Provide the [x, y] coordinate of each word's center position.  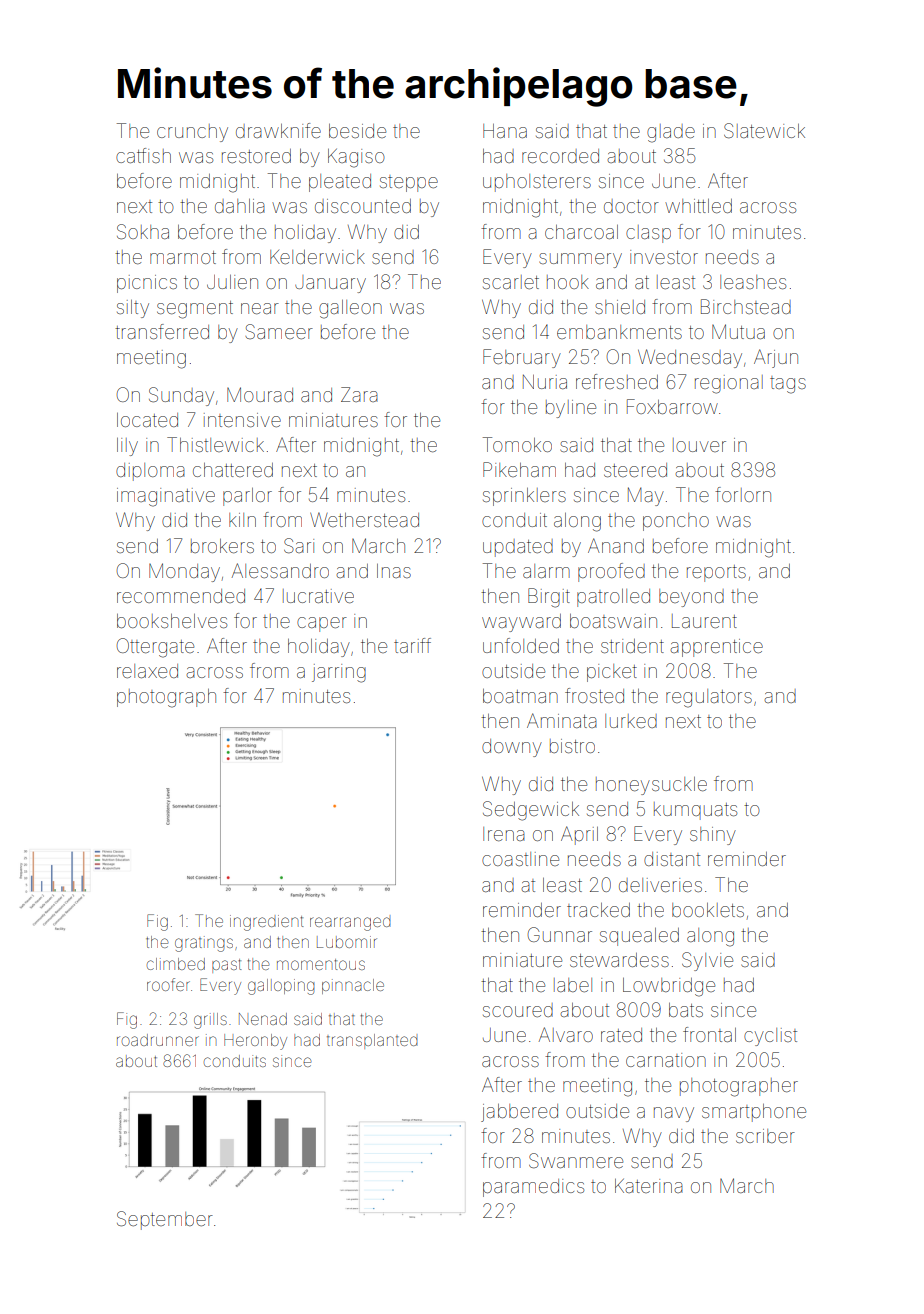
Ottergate [155, 648]
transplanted [372, 1041]
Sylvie [707, 961]
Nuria [545, 382]
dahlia [240, 206]
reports [716, 573]
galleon [350, 309]
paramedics [533, 1188]
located [147, 420]
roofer [168, 984]
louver [699, 445]
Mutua [738, 331]
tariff [412, 645]
